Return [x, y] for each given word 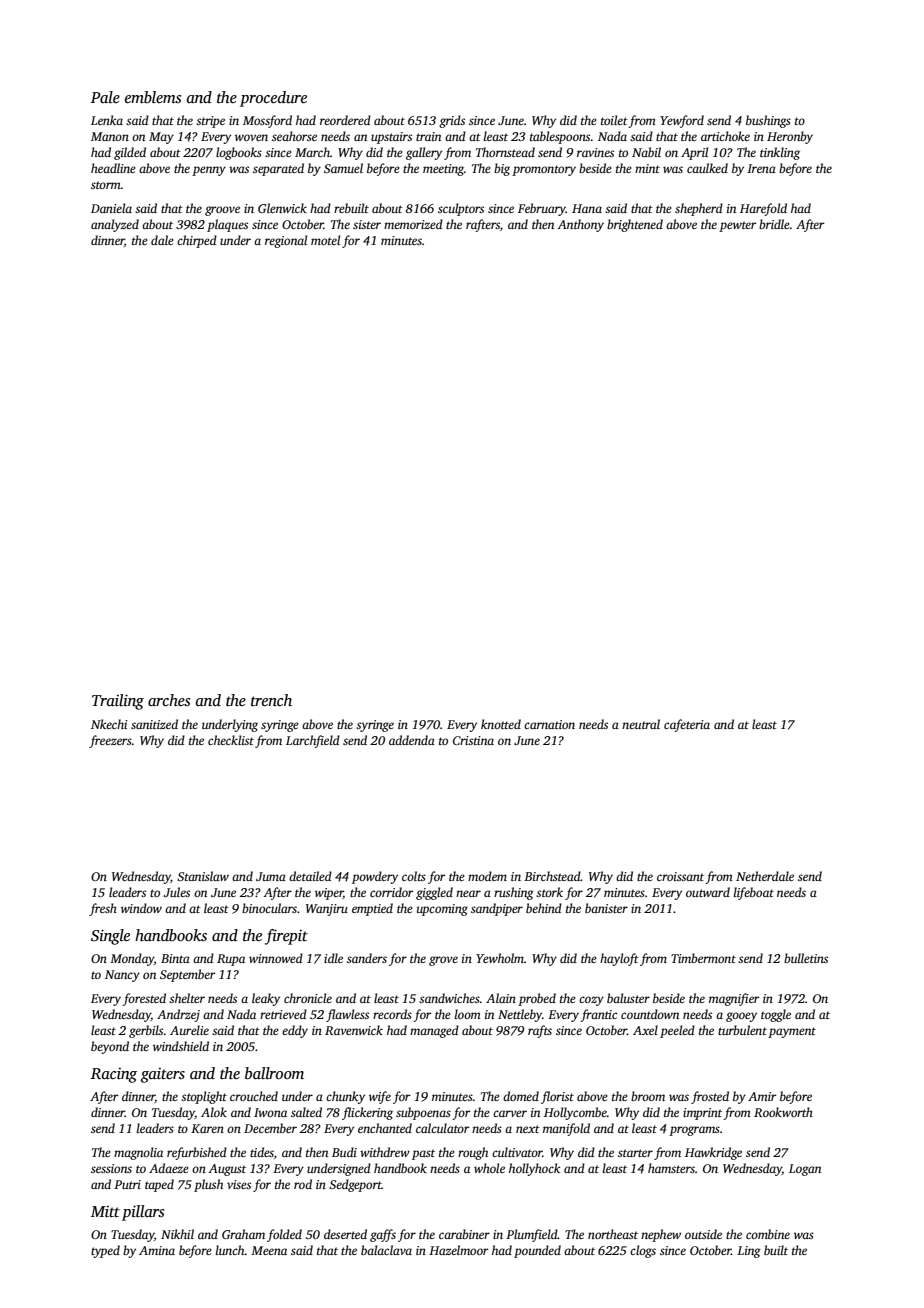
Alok [214, 1112]
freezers [110, 741]
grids [452, 121]
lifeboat [754, 893]
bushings [768, 121]
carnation [549, 724]
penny [209, 171]
